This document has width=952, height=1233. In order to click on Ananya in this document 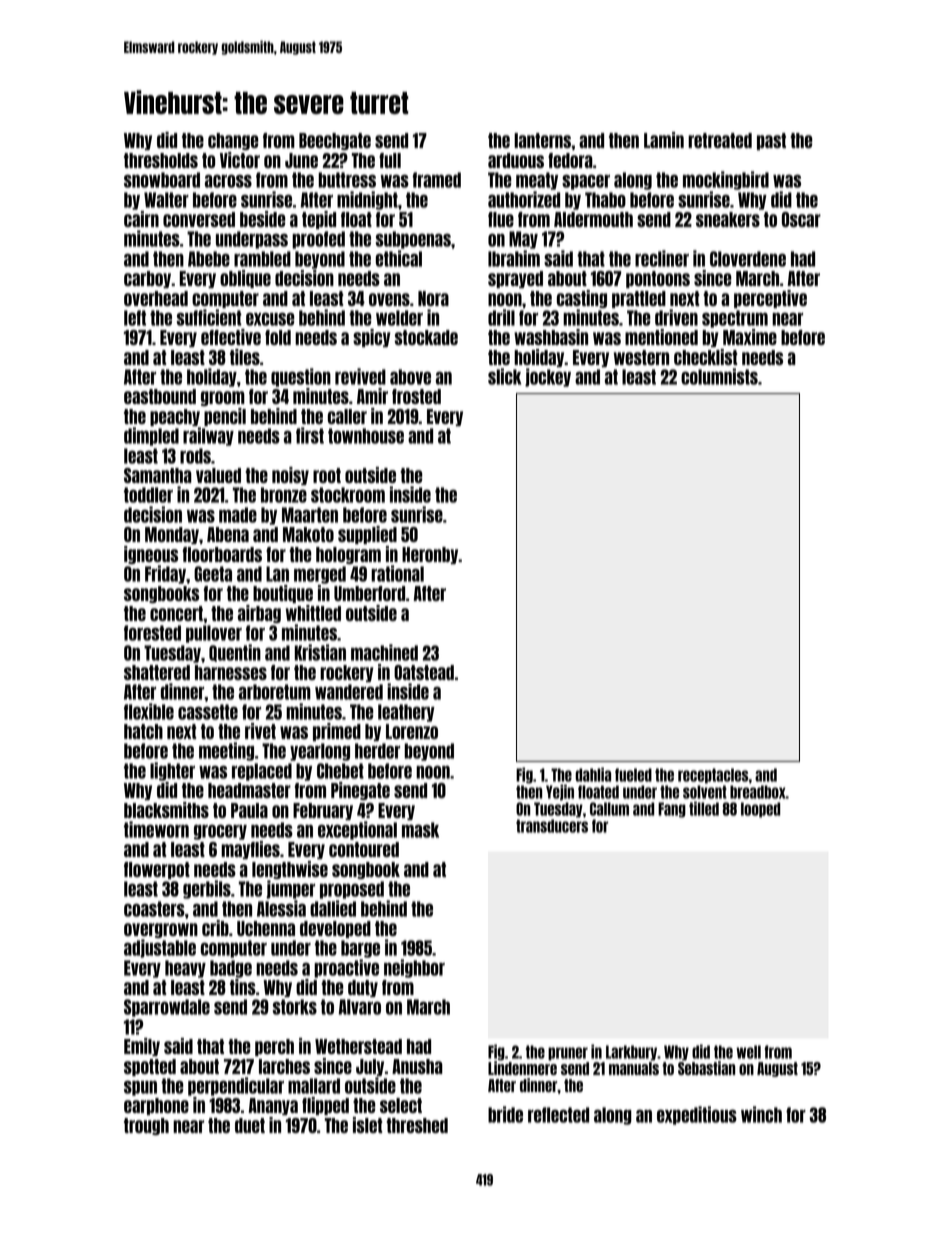, I will do `click(273, 1106)`.
